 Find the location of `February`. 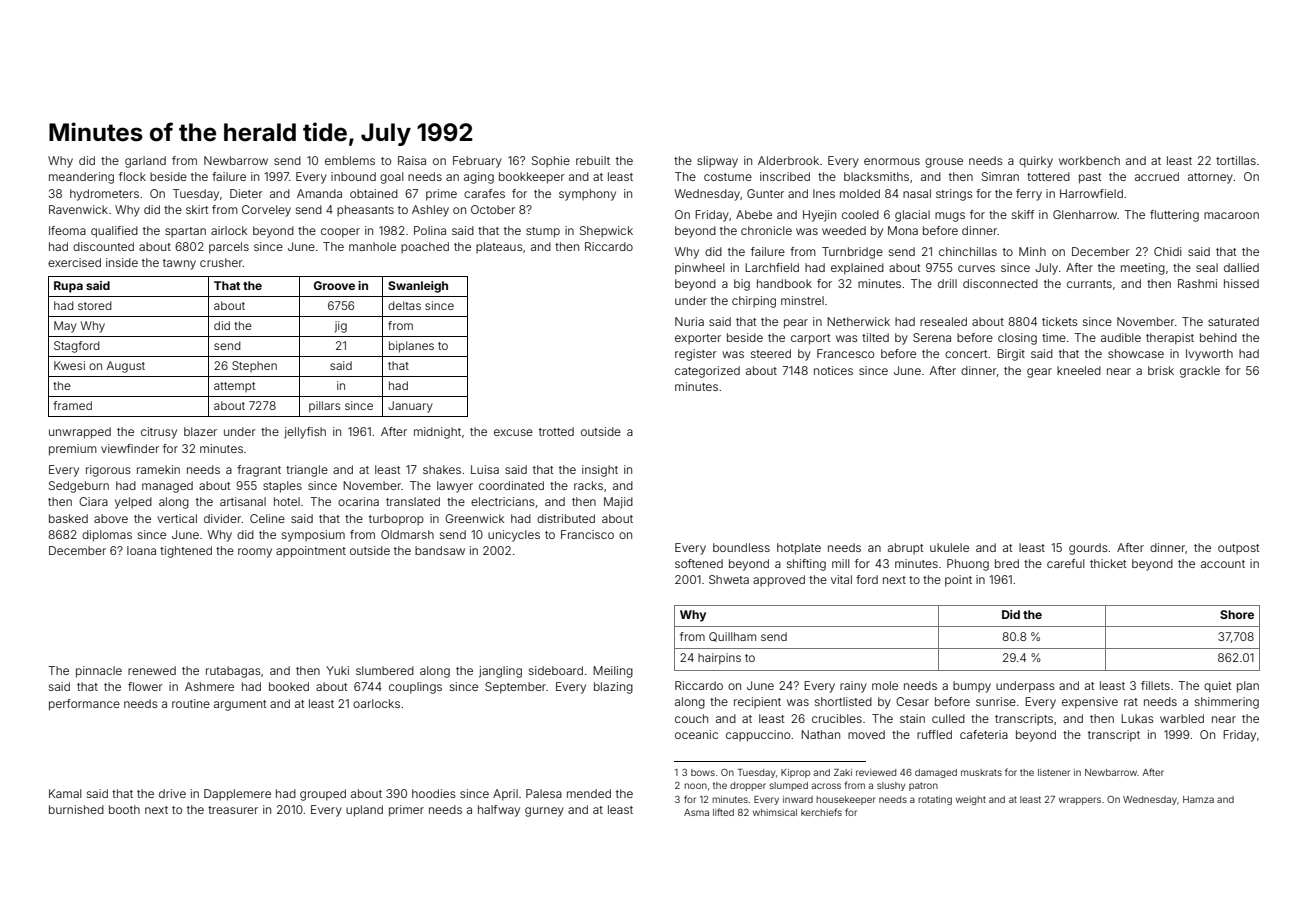

February is located at coordinates (477, 162).
